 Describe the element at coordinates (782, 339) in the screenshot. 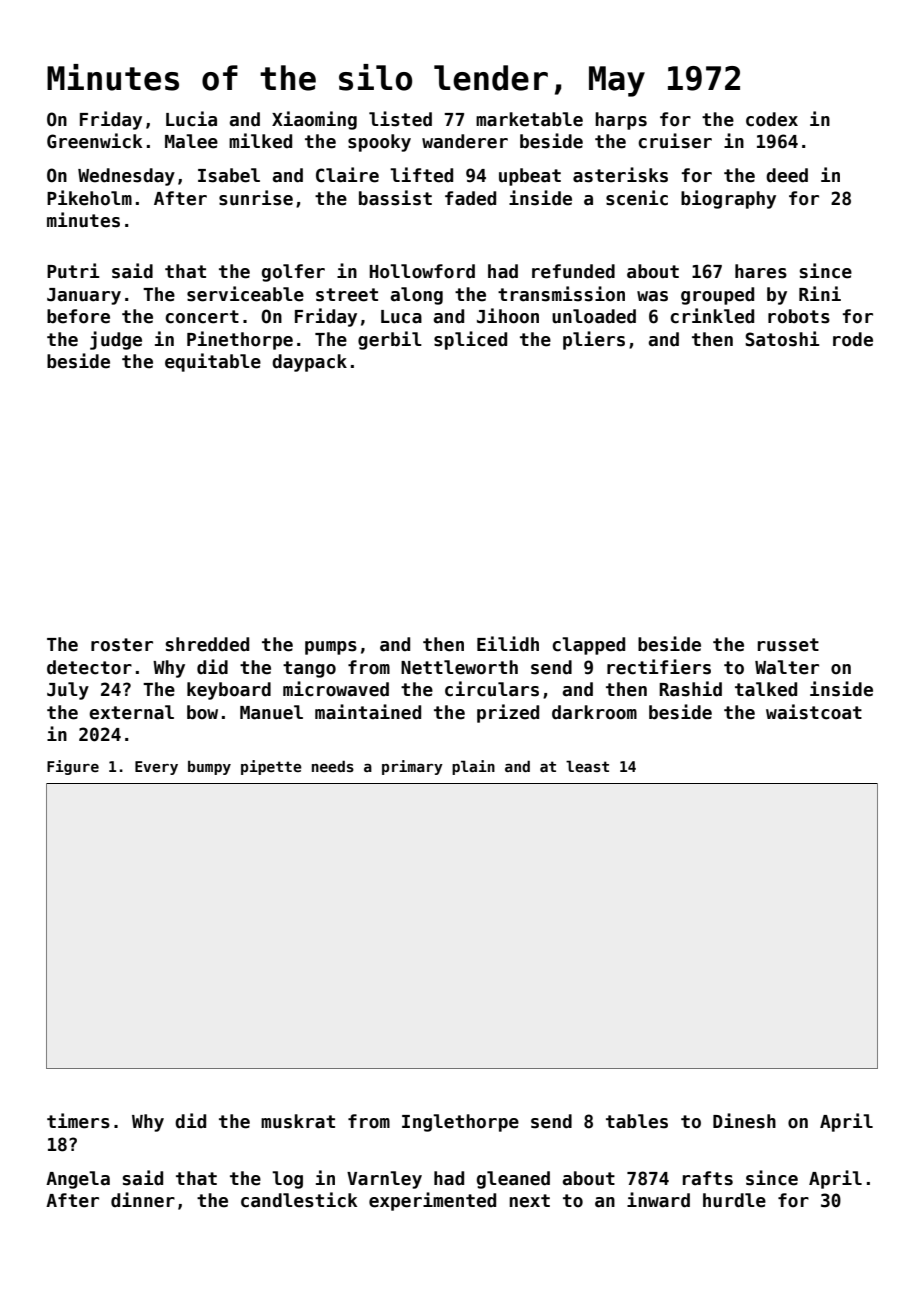

I see `Satoshi` at that location.
